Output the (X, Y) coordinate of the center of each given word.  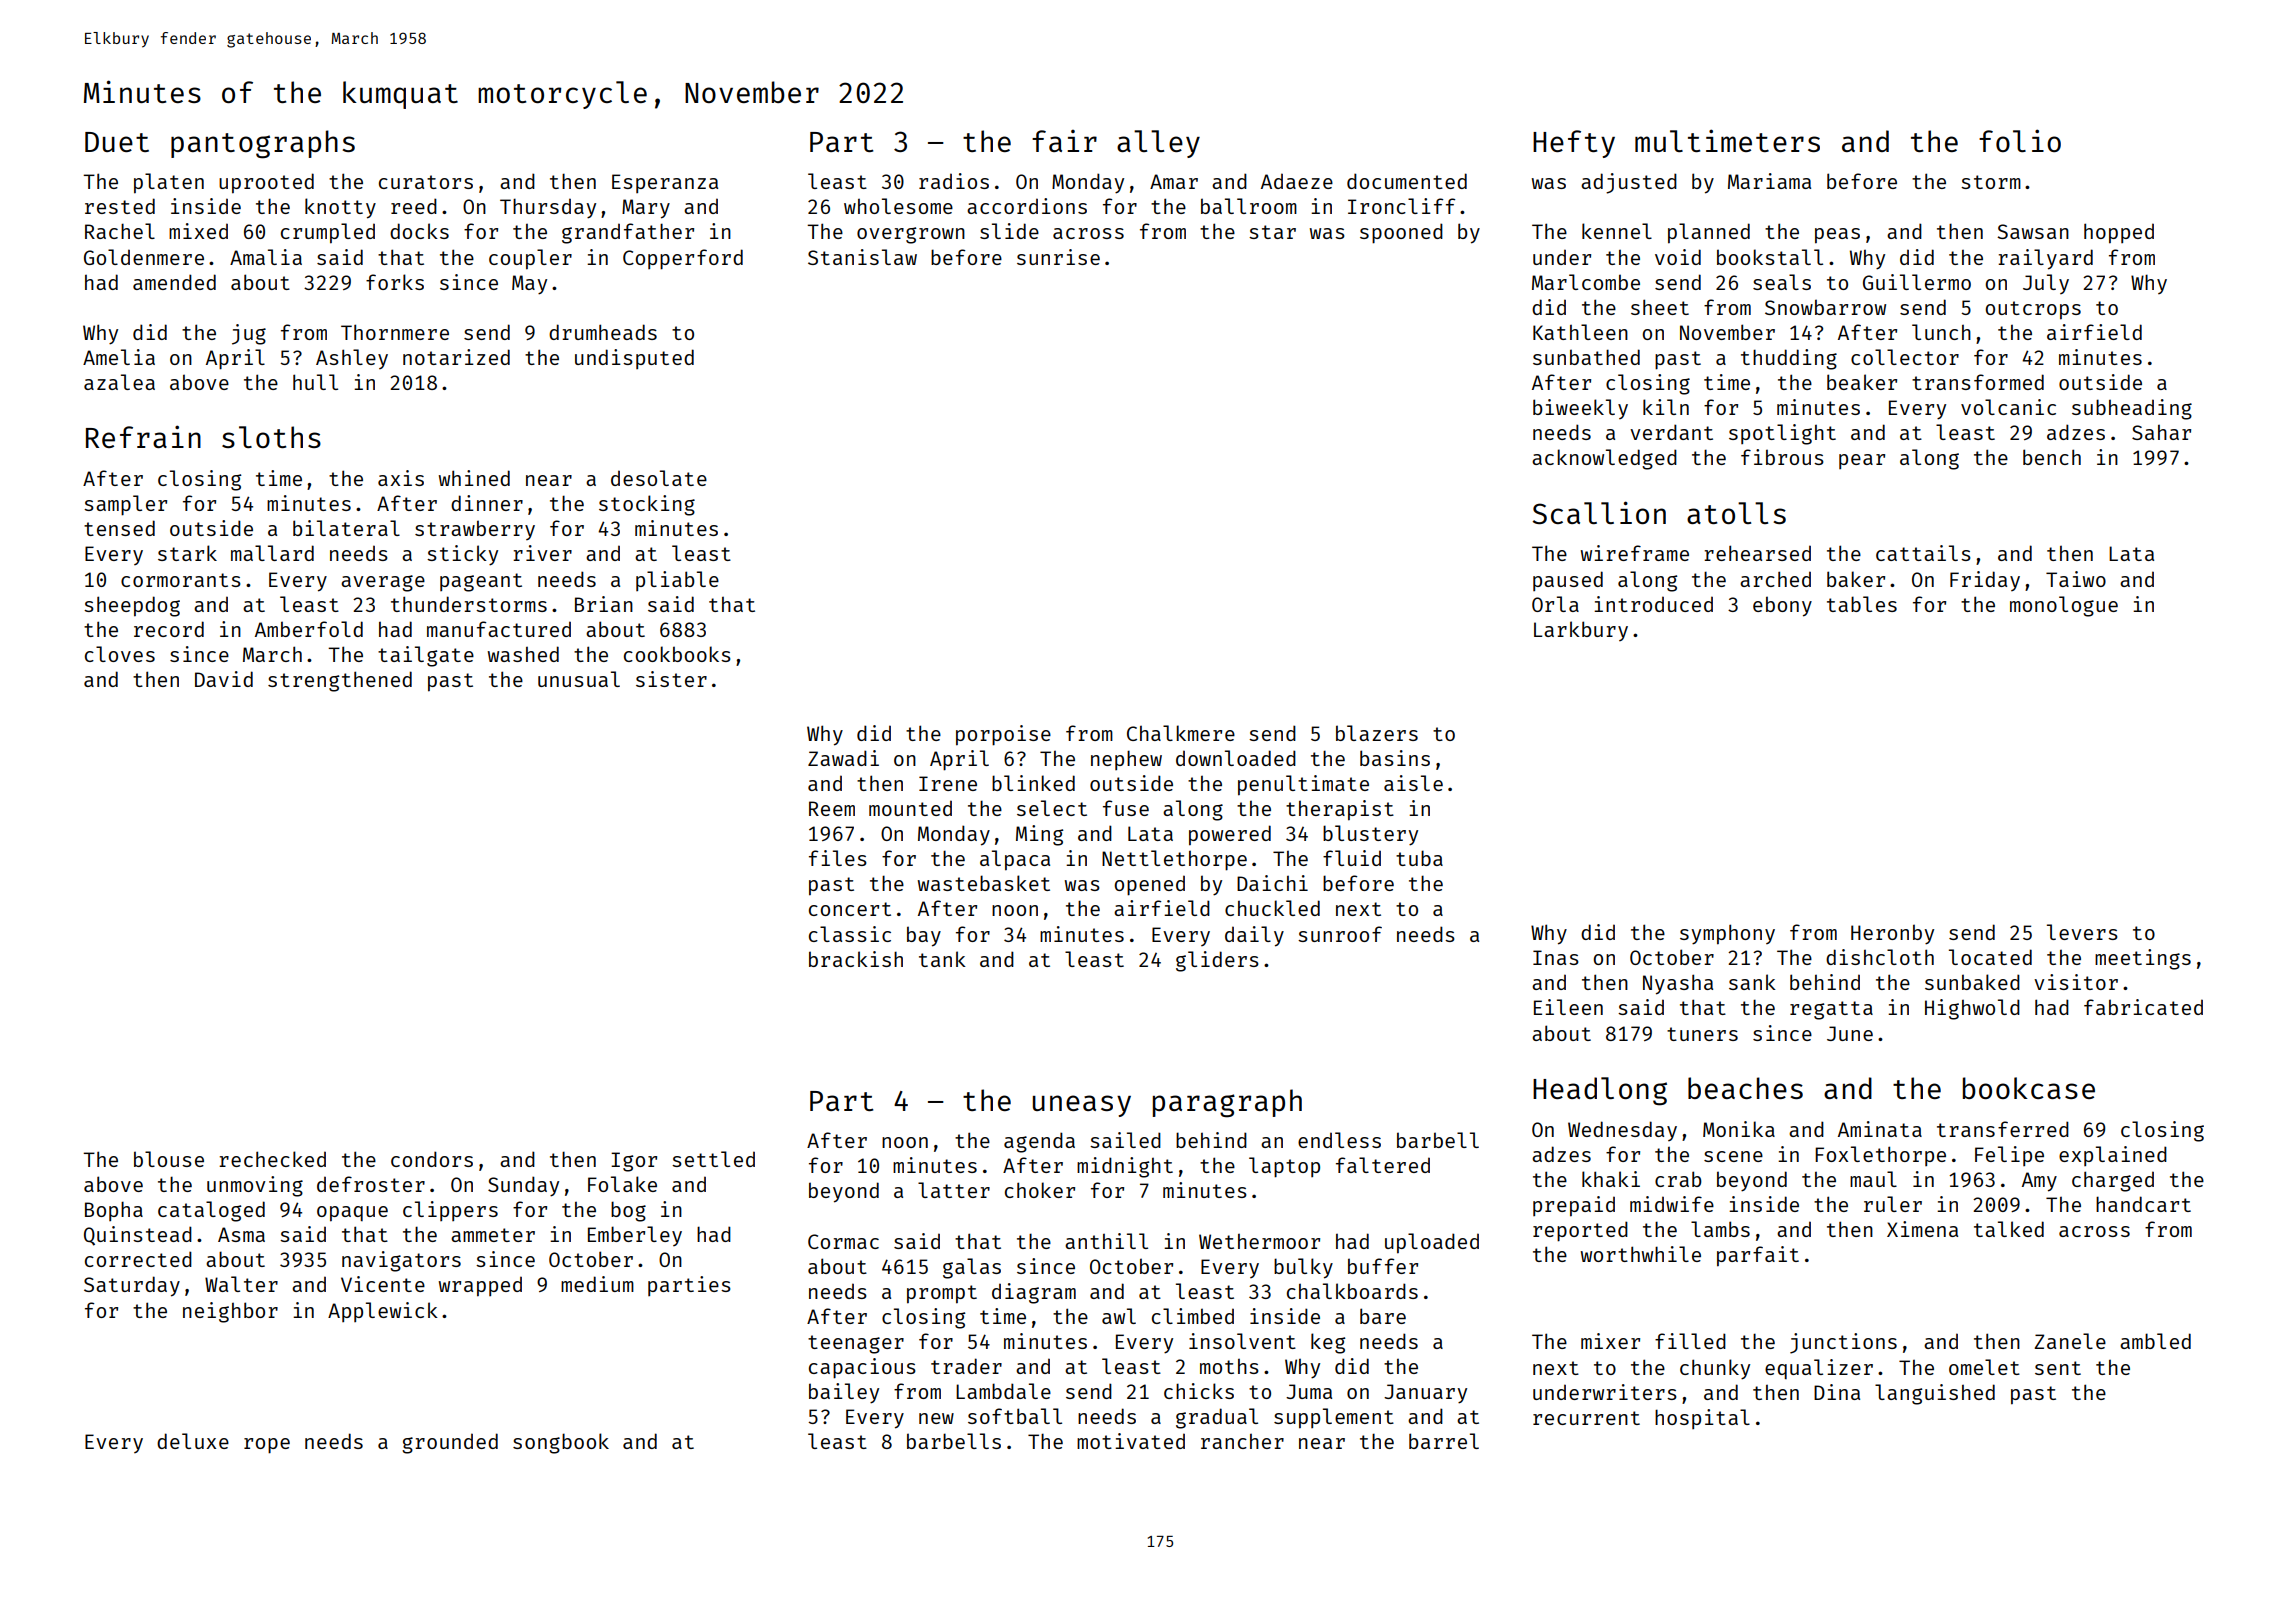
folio (2020, 140)
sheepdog (132, 606)
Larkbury (1581, 631)
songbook (561, 1443)
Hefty (1574, 144)
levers (2082, 932)
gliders (1217, 961)
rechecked (272, 1159)
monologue (2064, 606)
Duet (117, 142)
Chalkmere (1181, 733)
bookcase (2029, 1088)
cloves (120, 654)
